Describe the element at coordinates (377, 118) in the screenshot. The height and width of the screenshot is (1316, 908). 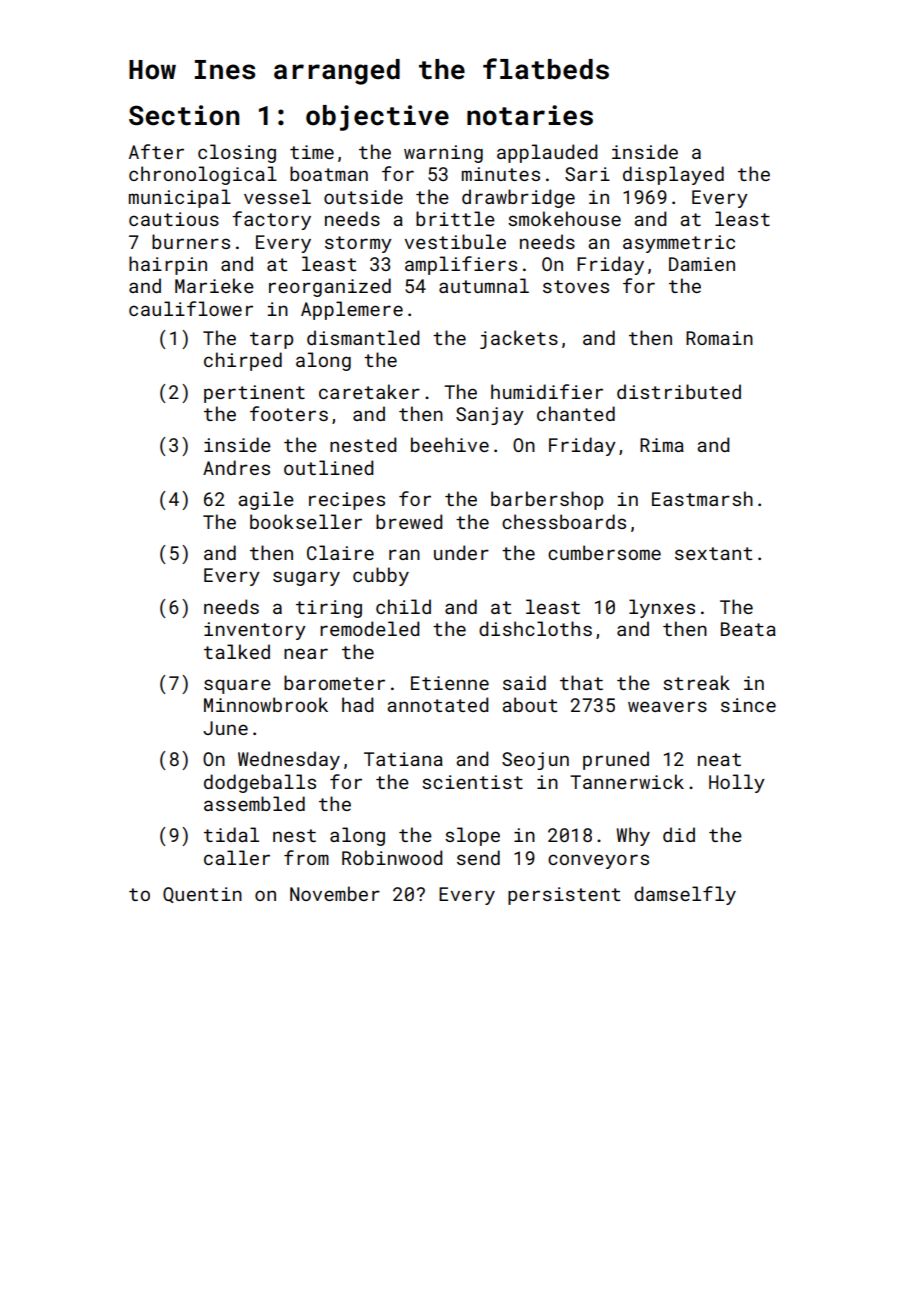
I see `objective` at that location.
